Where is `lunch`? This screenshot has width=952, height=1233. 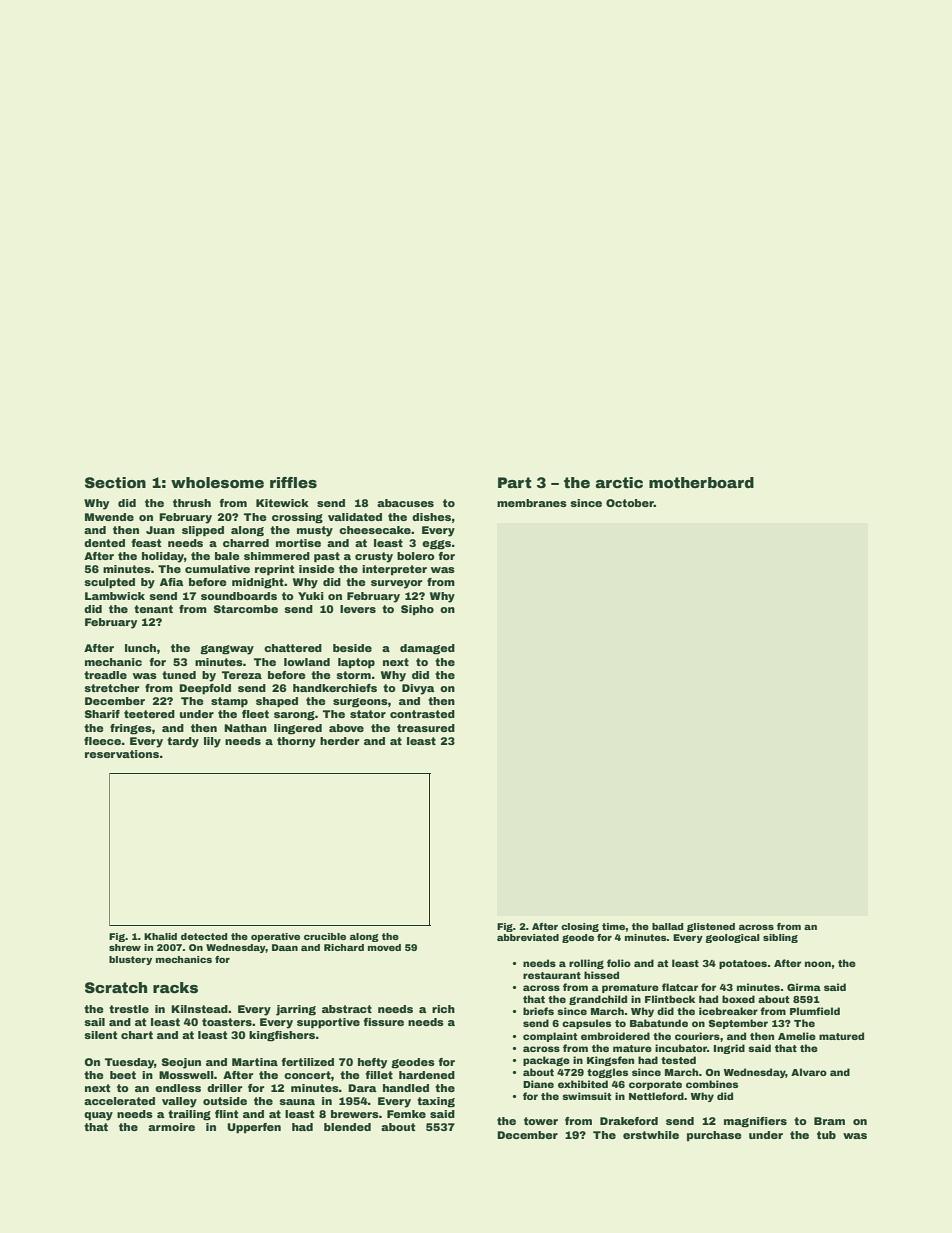 lunch is located at coordinates (140, 648).
